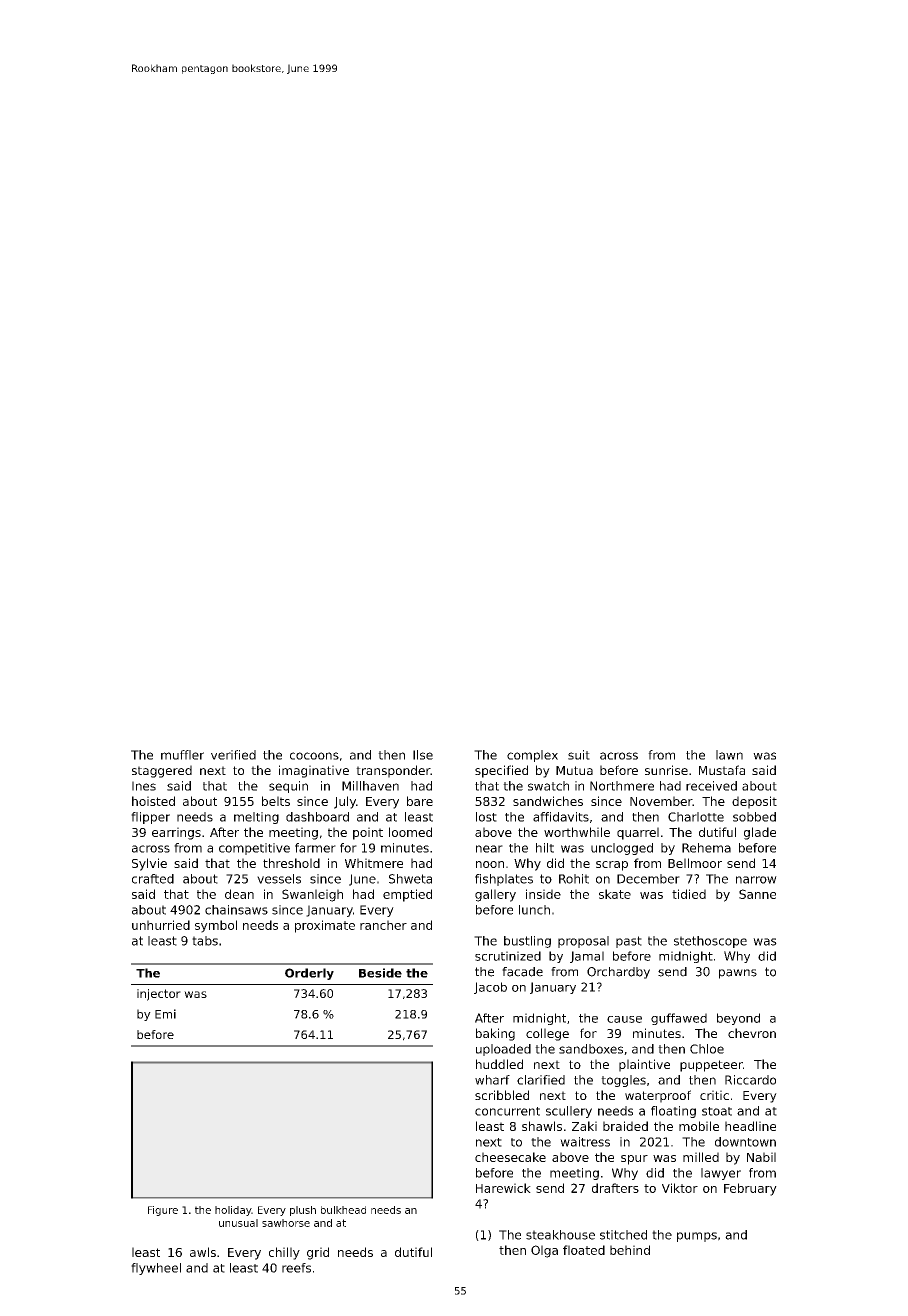 The image size is (908, 1316). What do you see at coordinates (507, 1111) in the screenshot?
I see `concurrent` at bounding box center [507, 1111].
